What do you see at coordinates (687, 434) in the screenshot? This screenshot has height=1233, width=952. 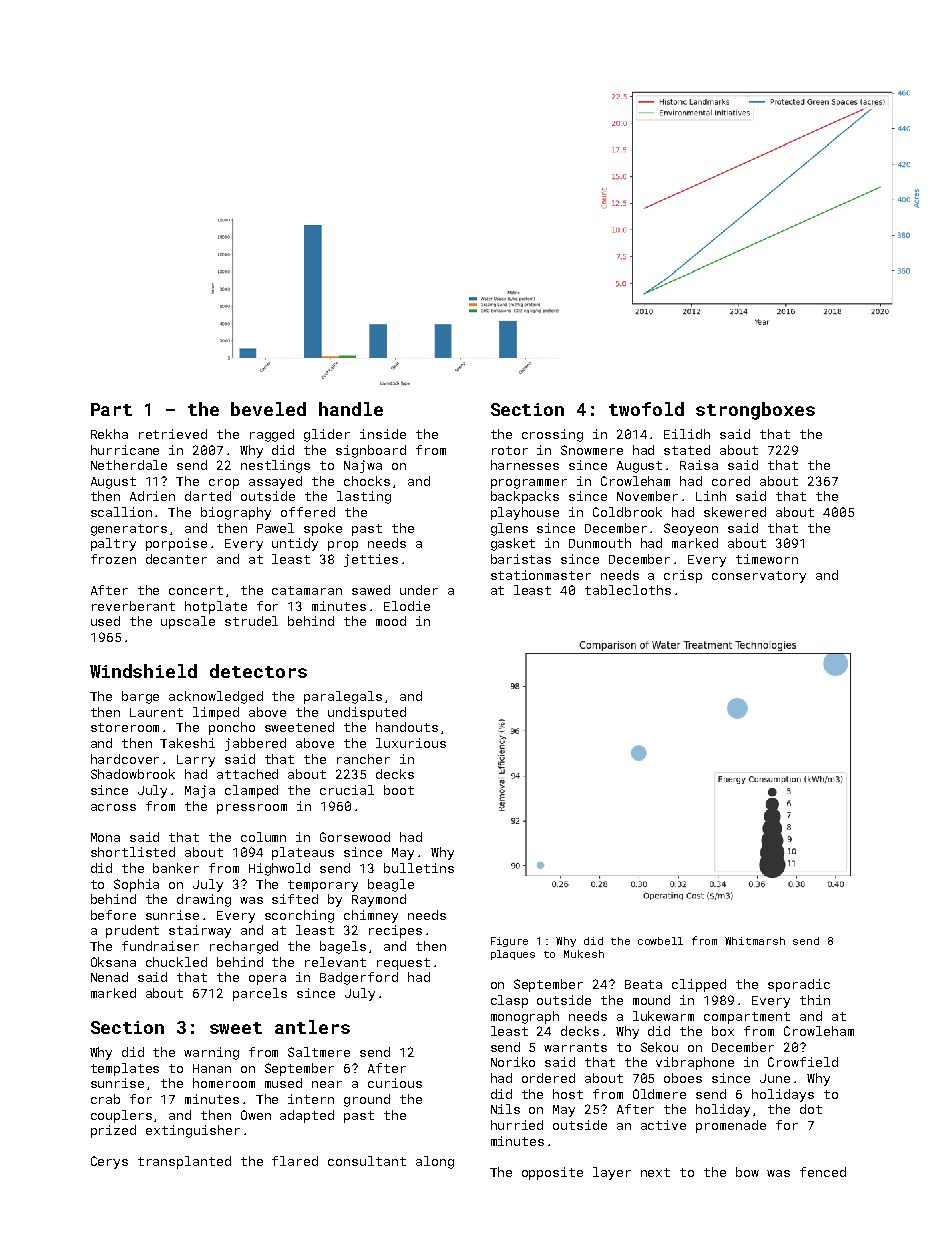 I see `Eilidh` at bounding box center [687, 434].
